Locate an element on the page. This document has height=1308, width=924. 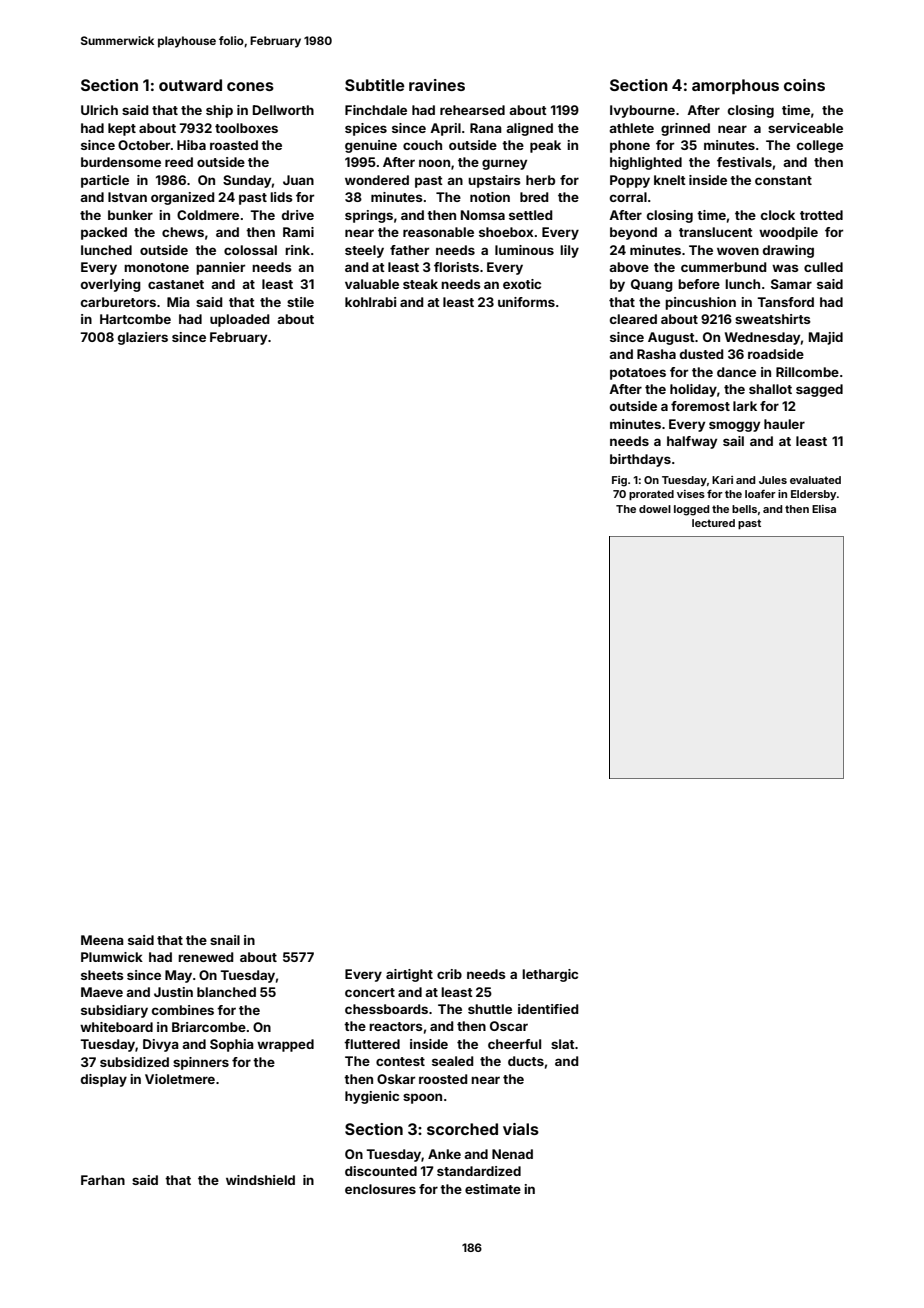
scorched is located at coordinates (462, 1129).
